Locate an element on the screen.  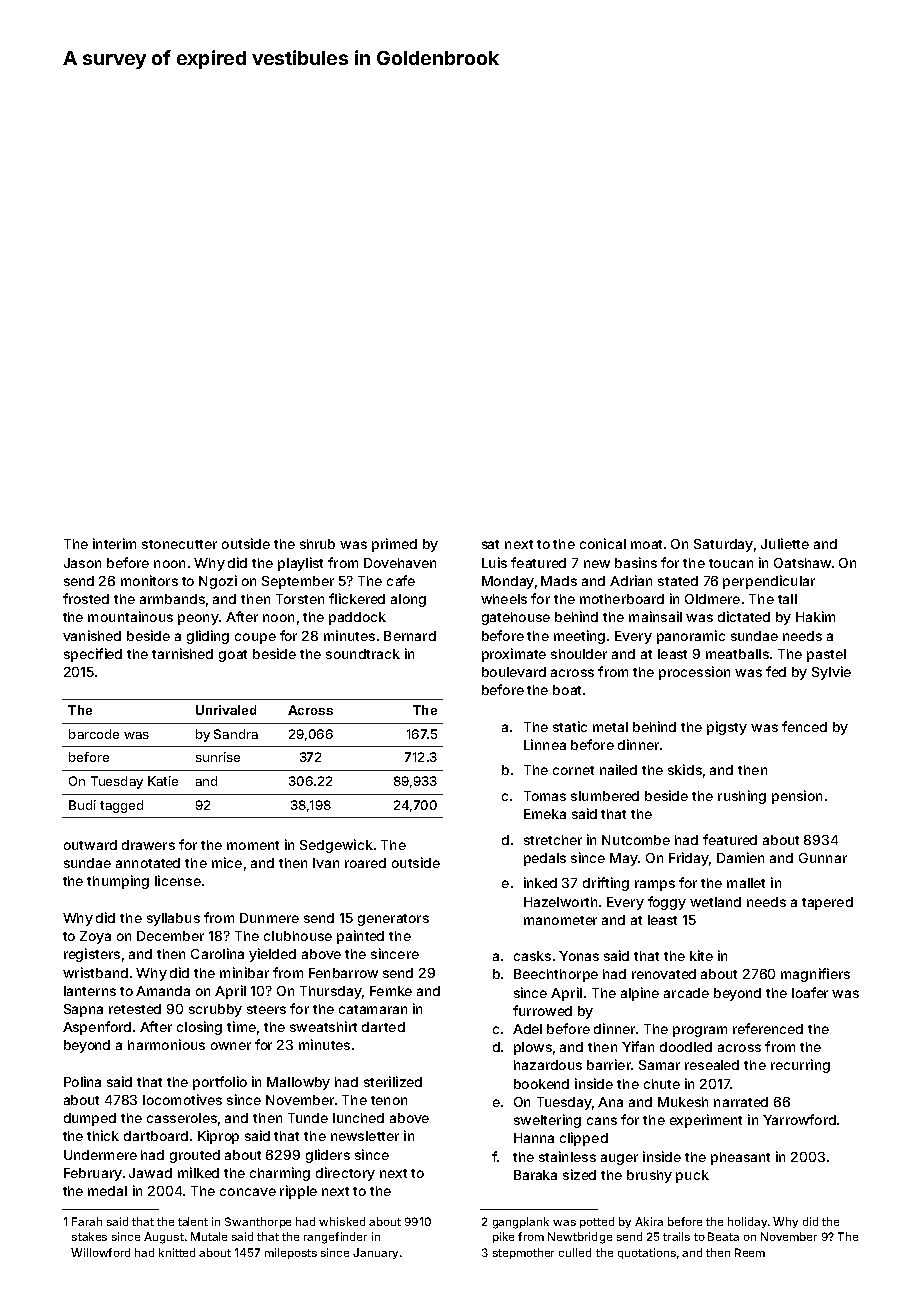
metal is located at coordinates (610, 727).
